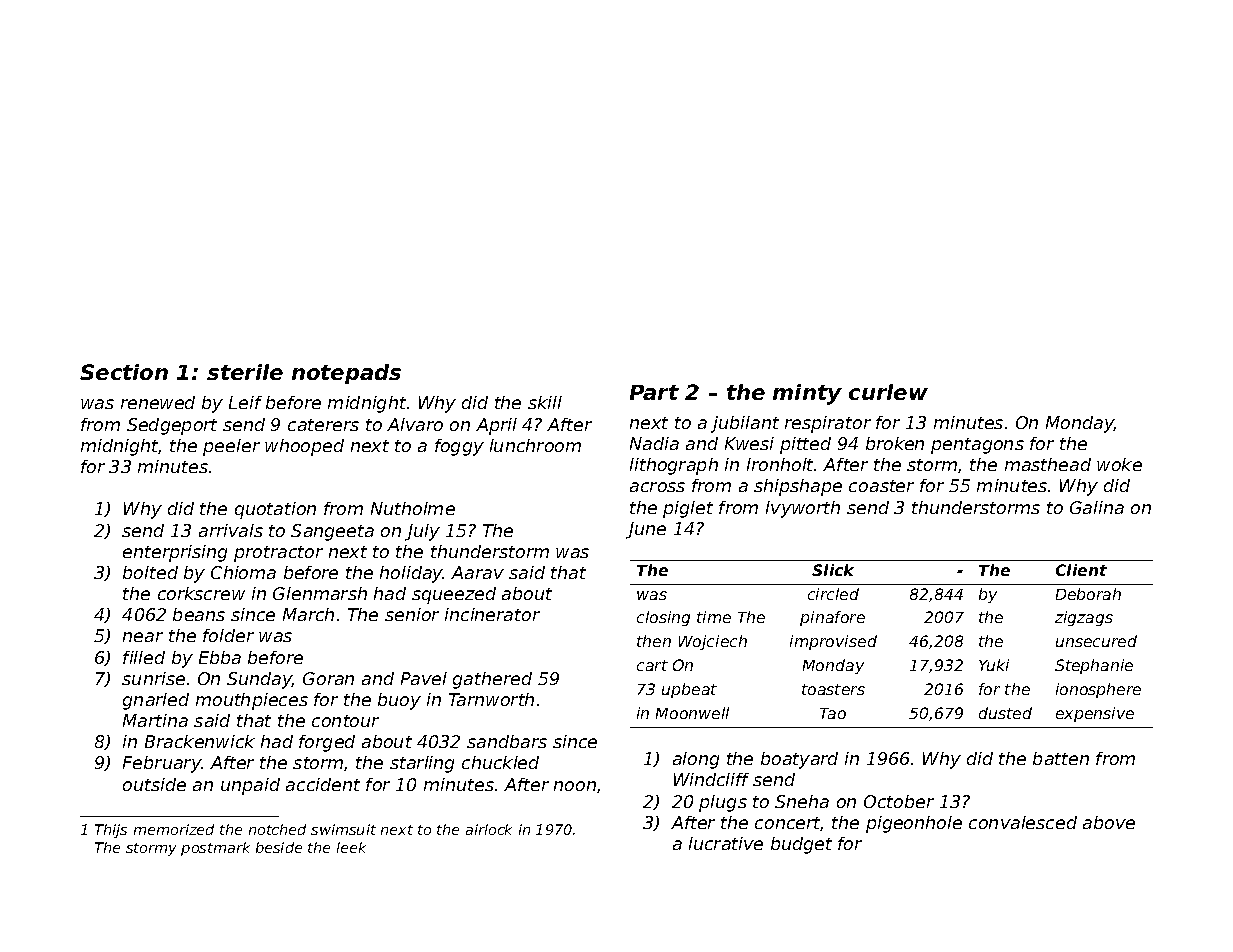 Image resolution: width=1233 pixels, height=952 pixels. Describe the element at coordinates (155, 720) in the page. I see `Martina` at that location.
